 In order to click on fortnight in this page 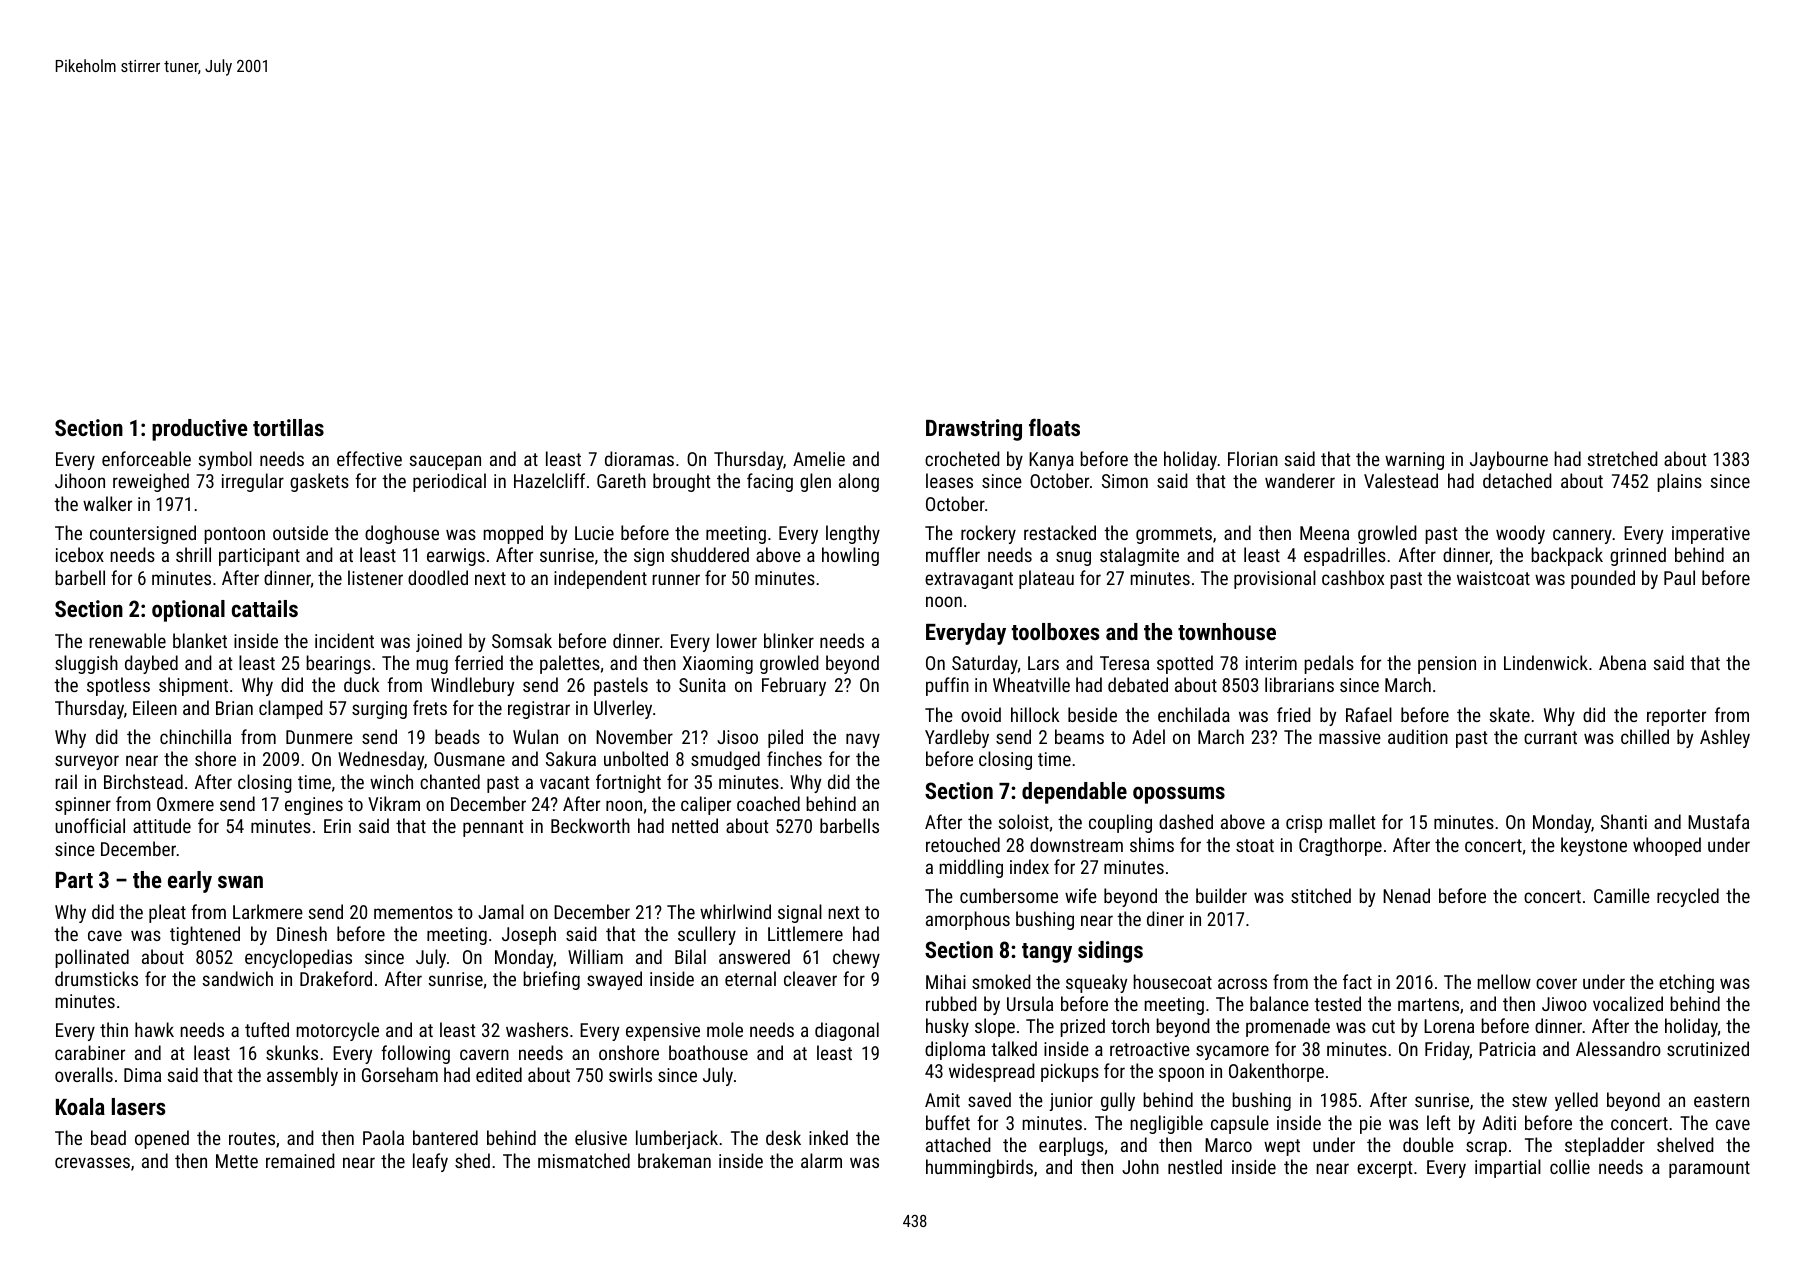, I will do `click(628, 783)`.
